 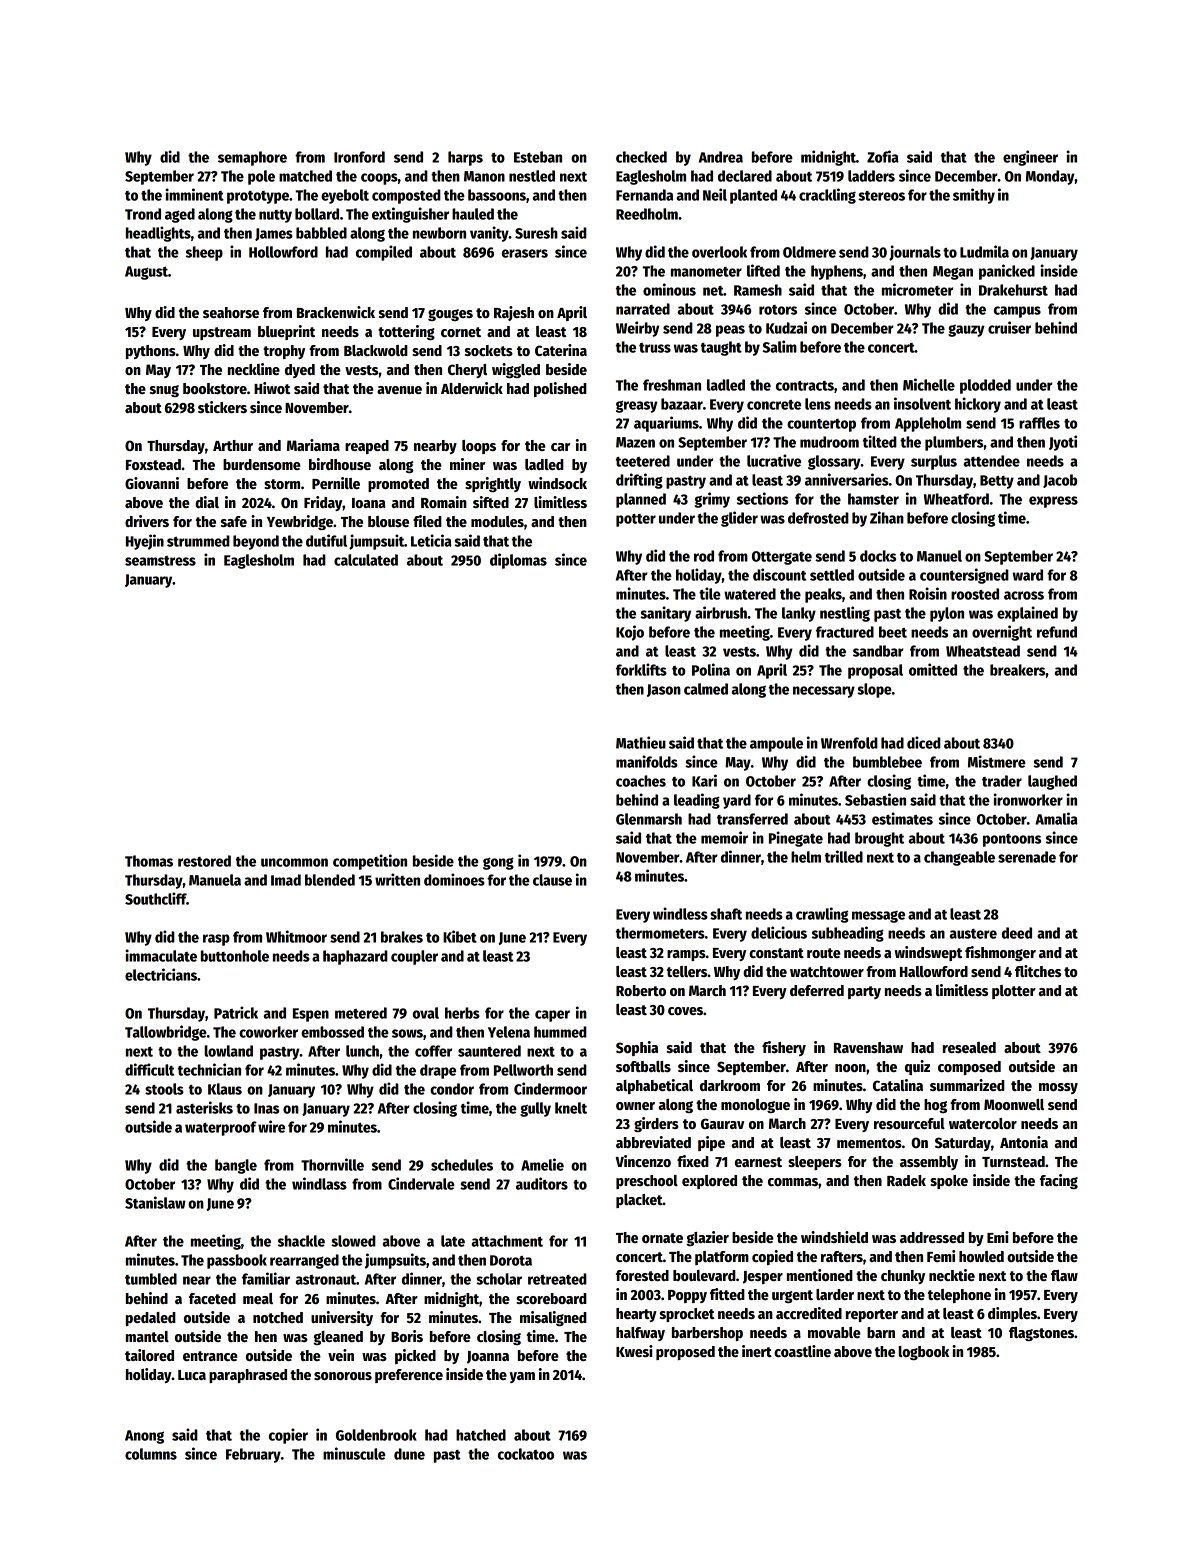 What do you see at coordinates (354, 1453) in the screenshot?
I see `minuscule` at bounding box center [354, 1453].
